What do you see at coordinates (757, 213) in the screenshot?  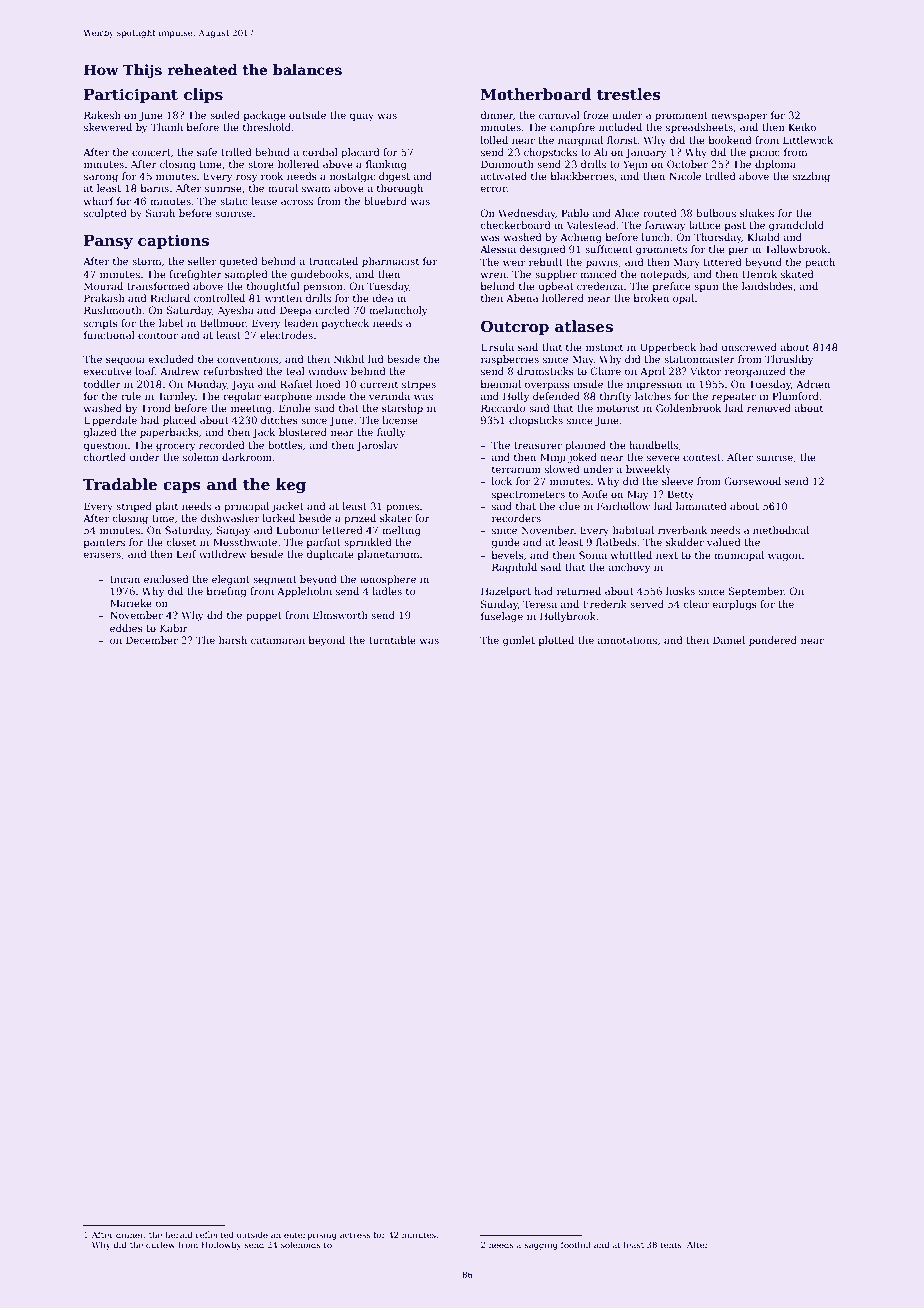 I see `shakes` at bounding box center [757, 213].
